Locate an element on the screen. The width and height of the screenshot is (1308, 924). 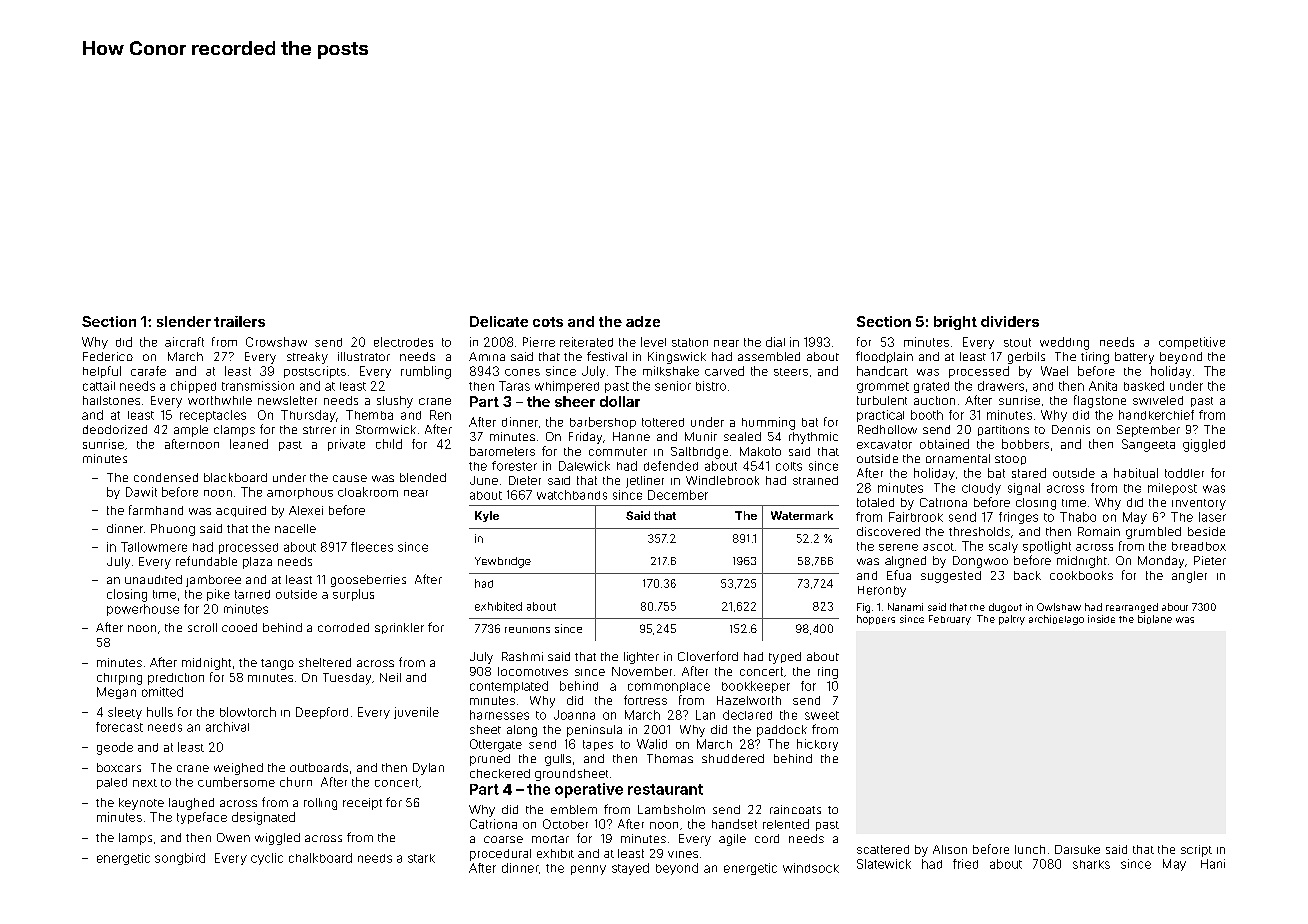
commonplace is located at coordinates (669, 687).
